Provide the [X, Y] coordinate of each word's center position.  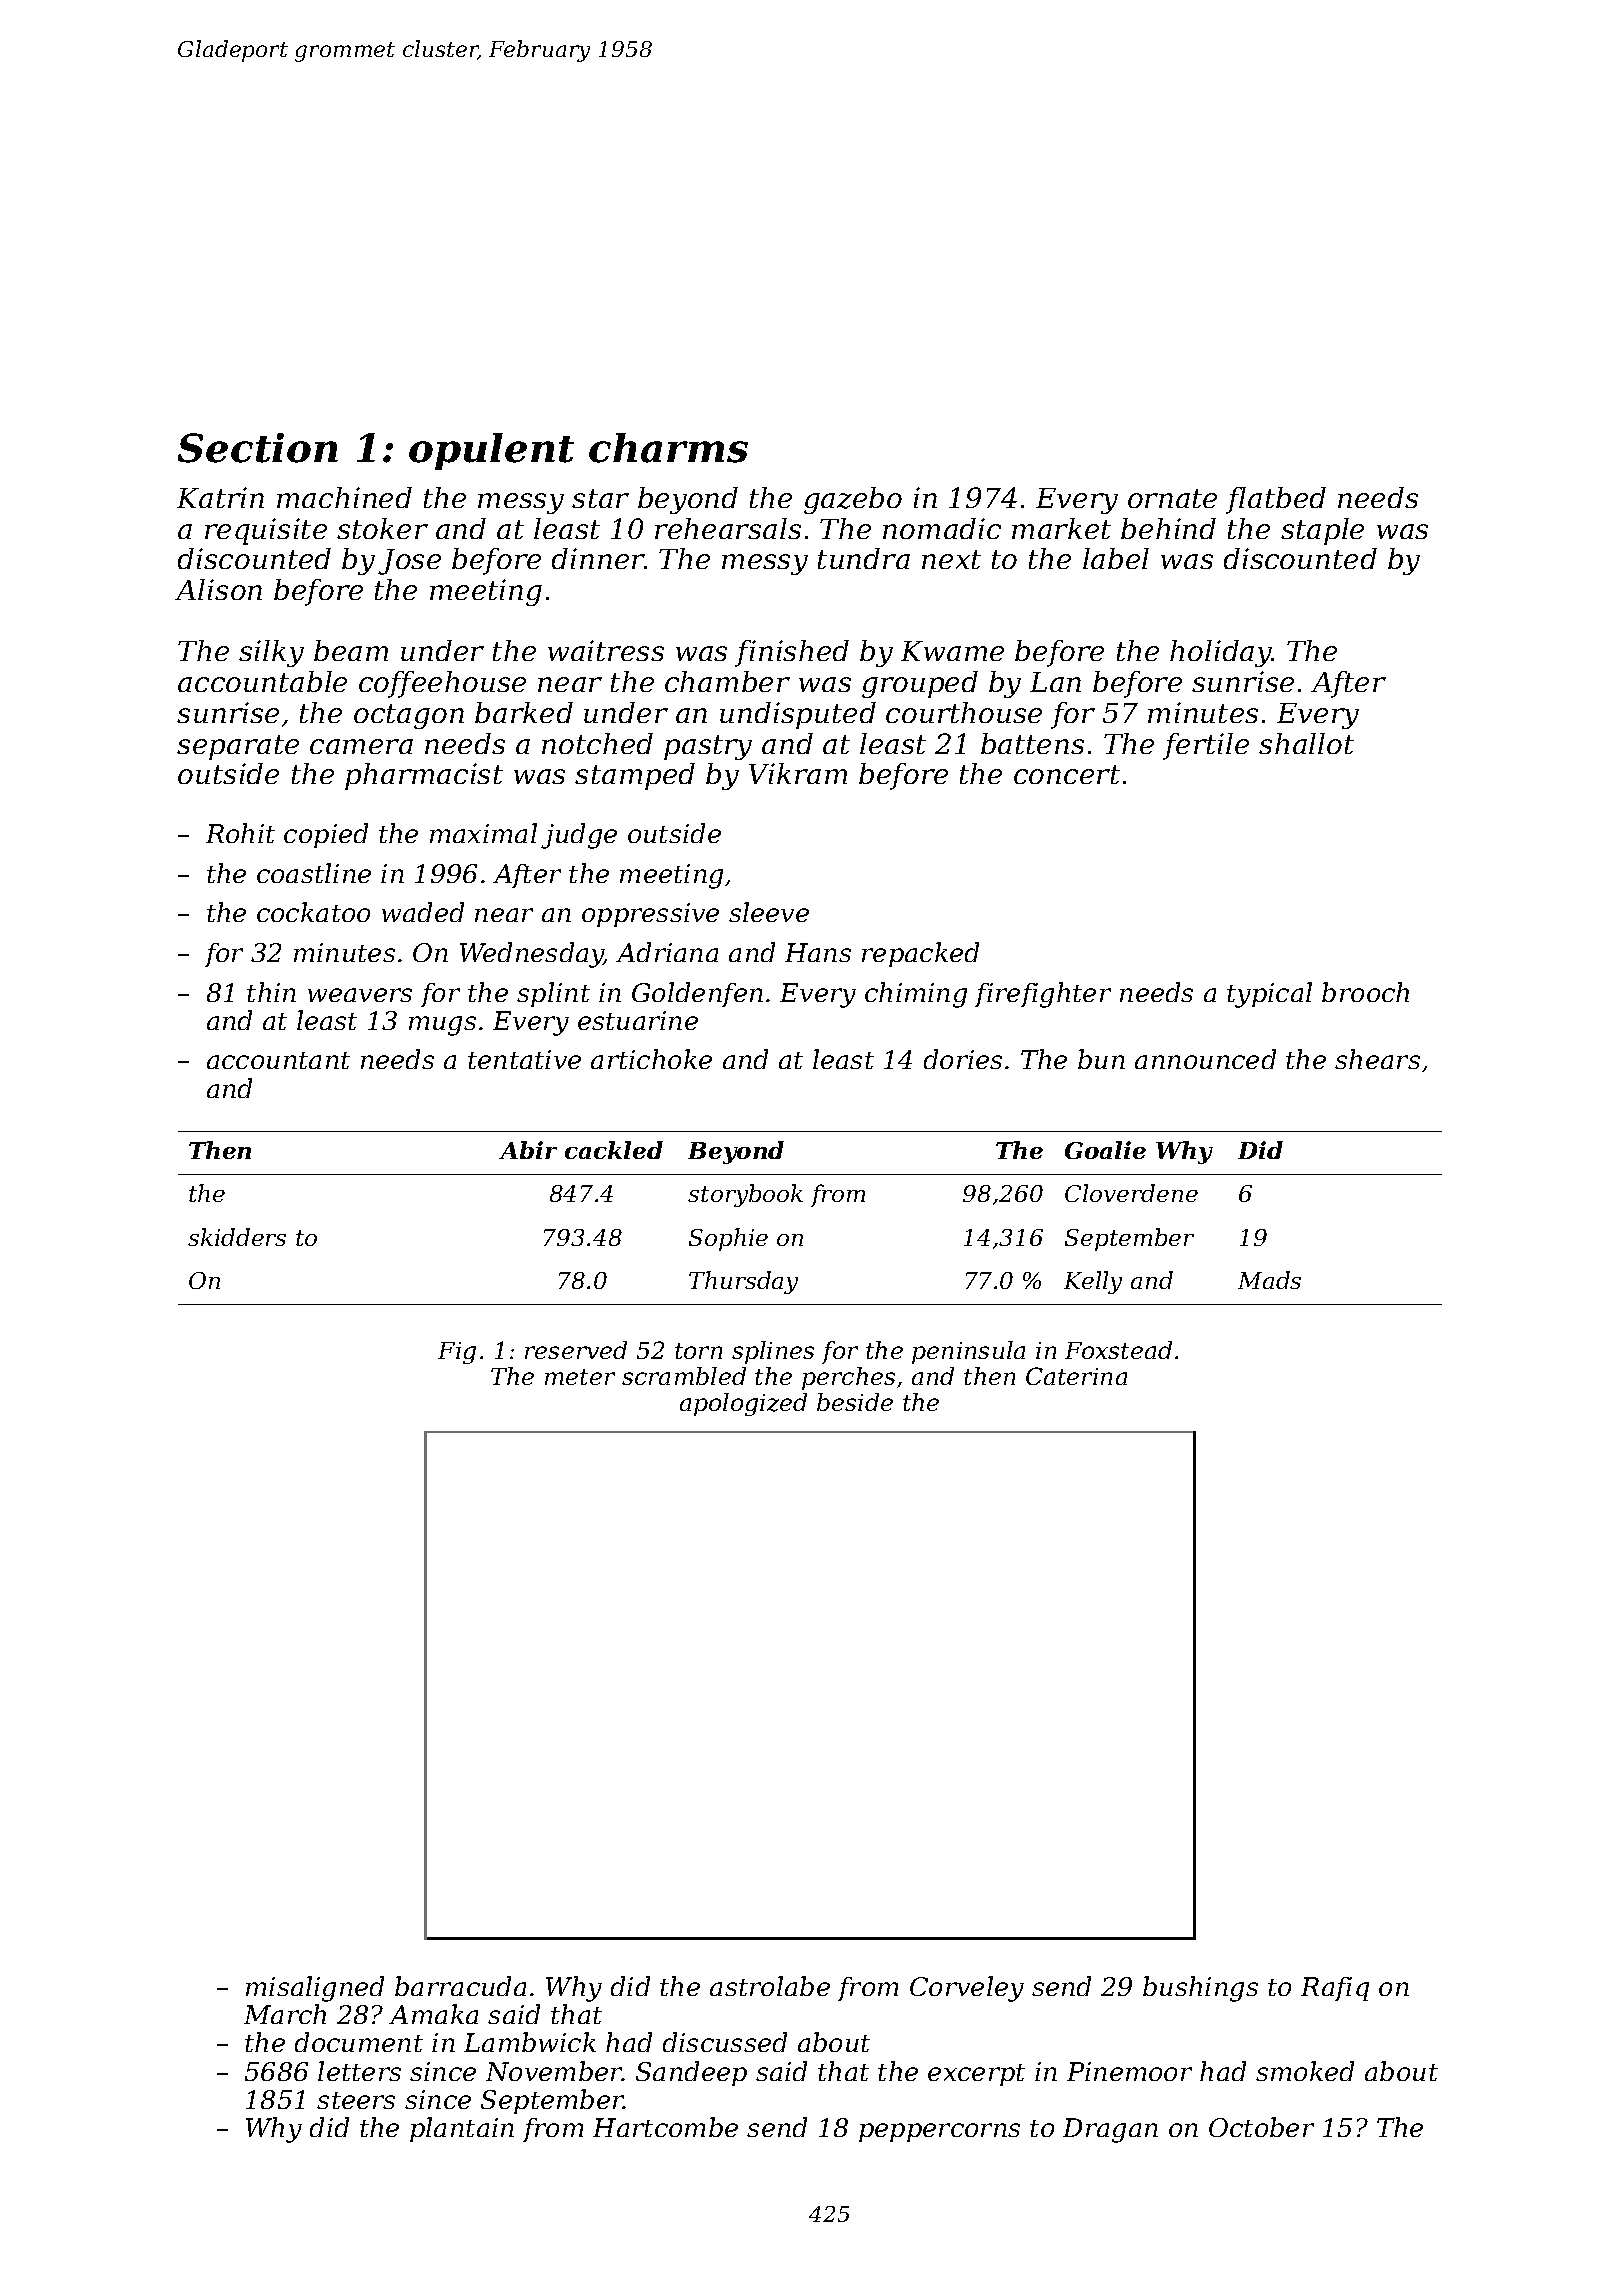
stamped [635, 776]
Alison [218, 589]
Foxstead [1118, 1350]
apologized [743, 1404]
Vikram [798, 773]
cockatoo [313, 912]
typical [1269, 995]
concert [1067, 774]
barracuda [460, 1986]
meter [580, 1377]
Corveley [967, 1989]
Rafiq [1335, 1989]
